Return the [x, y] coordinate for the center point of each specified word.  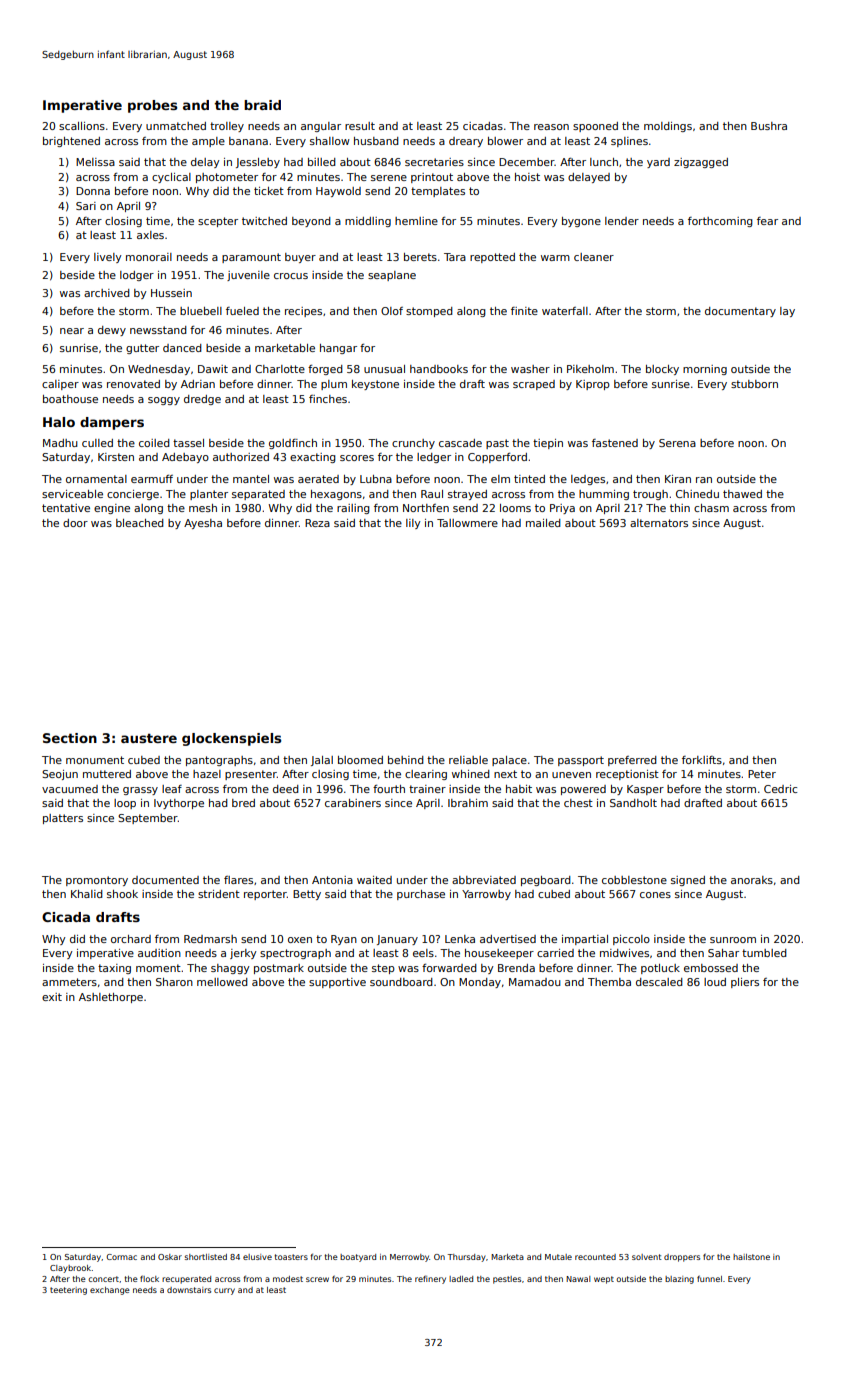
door [75, 523]
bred [243, 803]
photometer [227, 178]
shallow [330, 141]
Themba [609, 982]
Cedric [780, 789]
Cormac [121, 1257]
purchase [421, 895]
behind [406, 760]
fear [767, 221]
